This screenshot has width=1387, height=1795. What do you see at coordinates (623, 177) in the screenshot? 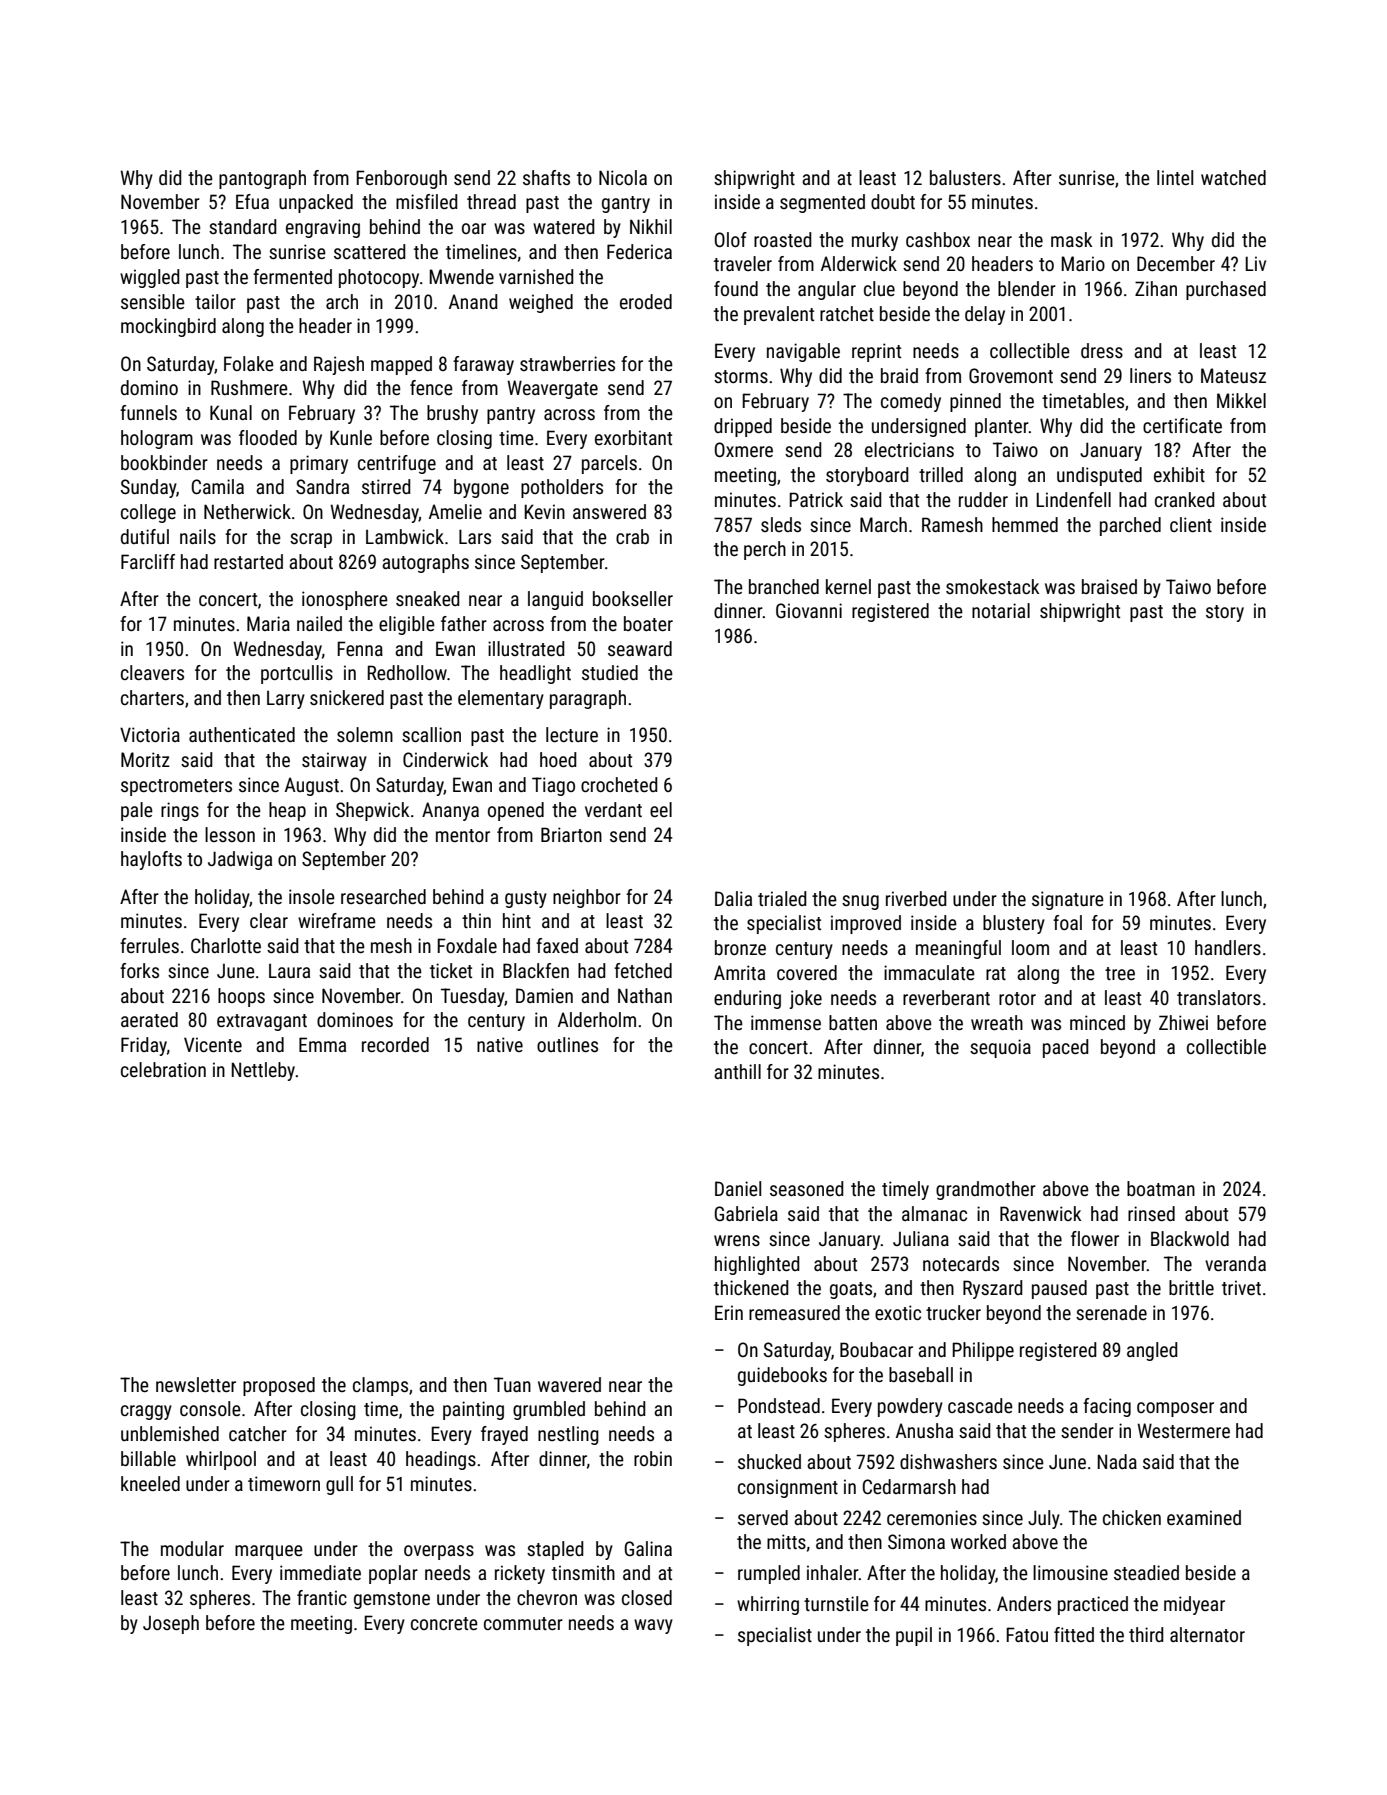
I see `Nicola` at bounding box center [623, 177].
